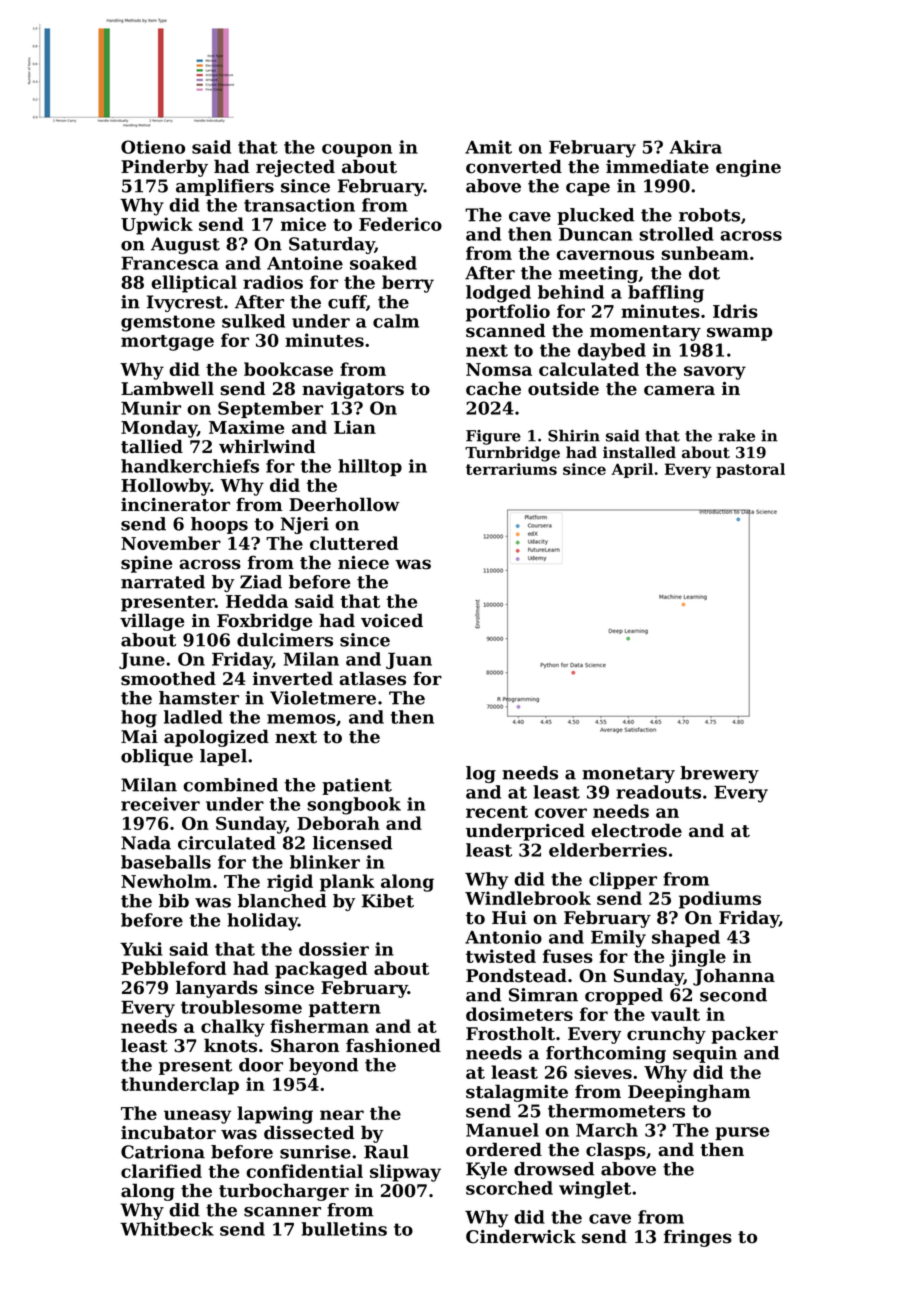  I want to click on rejected, so click(295, 168).
